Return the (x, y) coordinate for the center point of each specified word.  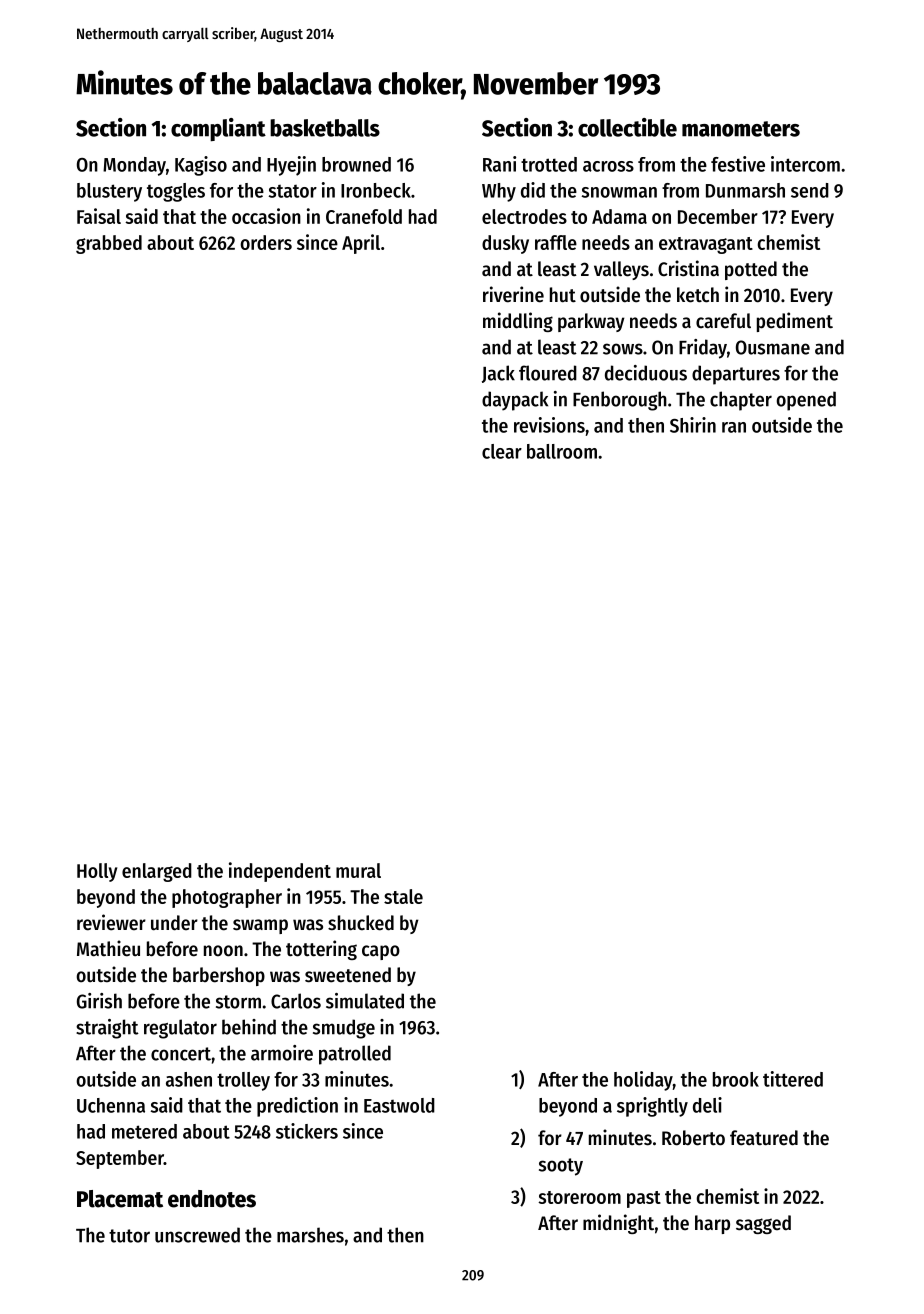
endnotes (212, 1199)
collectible (627, 127)
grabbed (109, 244)
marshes (310, 1235)
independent (280, 872)
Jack (498, 374)
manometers (741, 129)
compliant (218, 129)
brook (736, 1079)
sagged (763, 1224)
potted (751, 270)
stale (403, 896)
